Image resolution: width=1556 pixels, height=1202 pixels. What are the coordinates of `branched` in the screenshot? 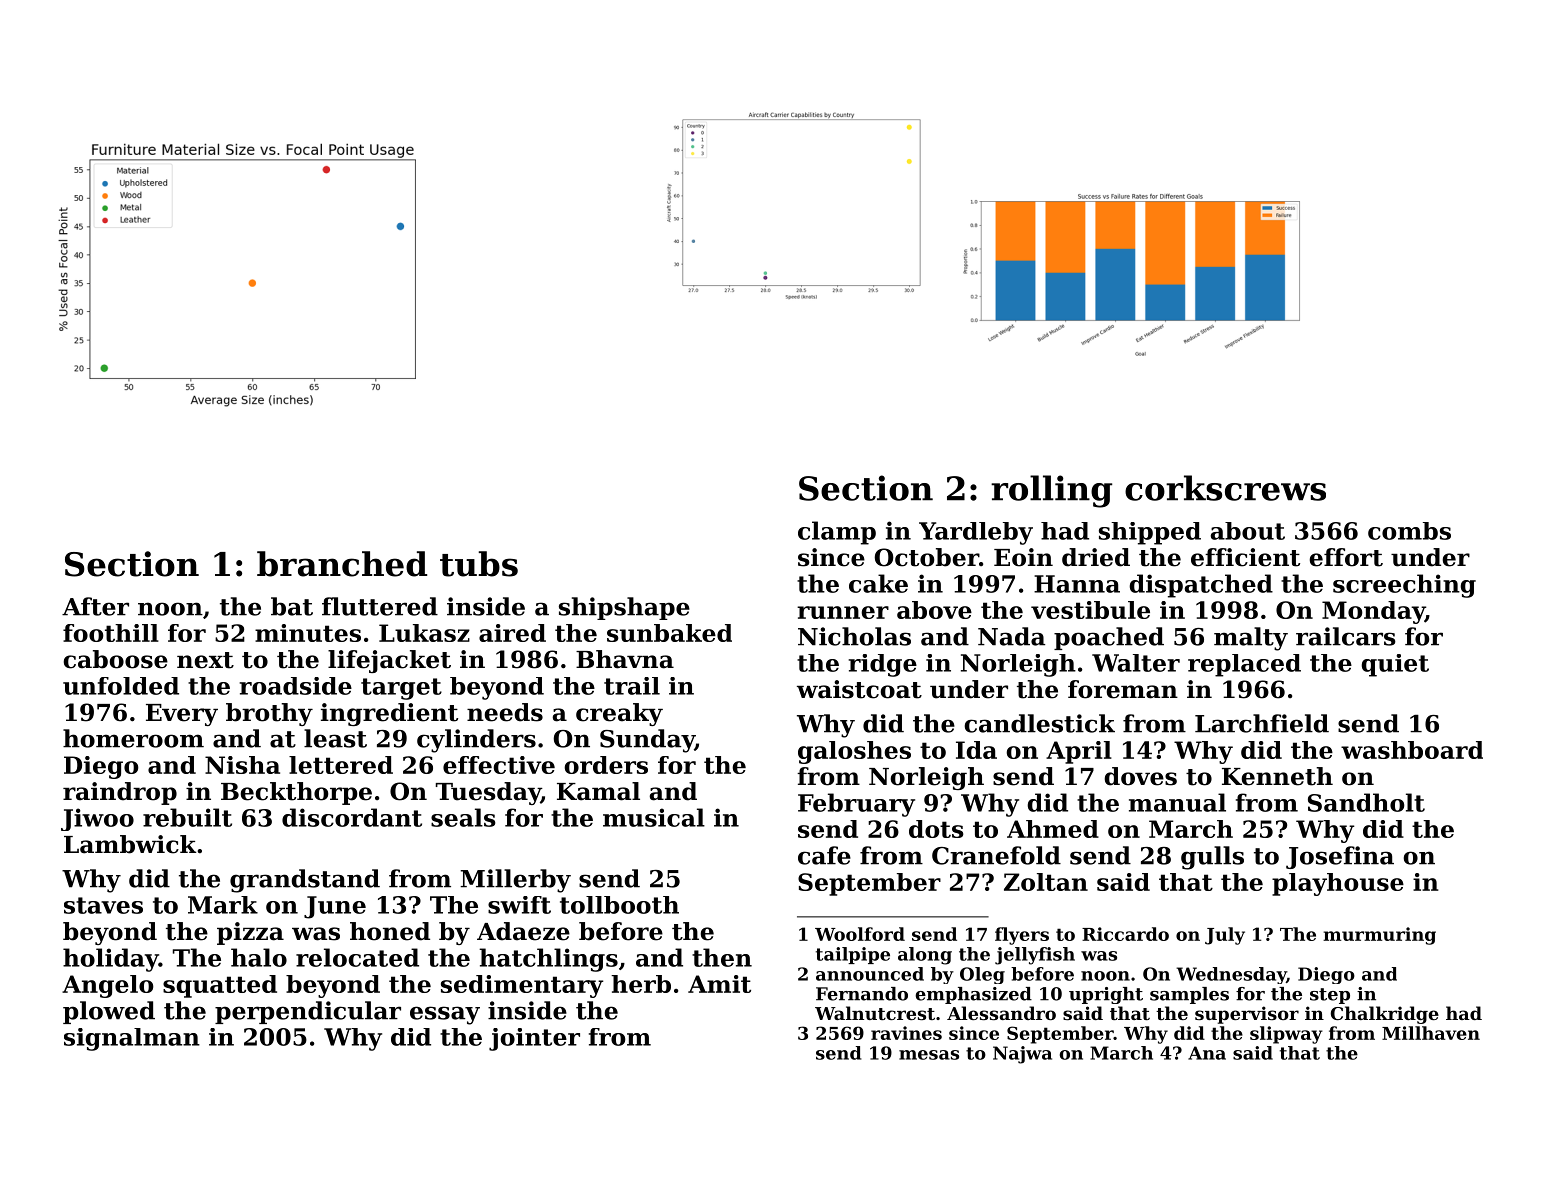 It's located at (342, 564).
